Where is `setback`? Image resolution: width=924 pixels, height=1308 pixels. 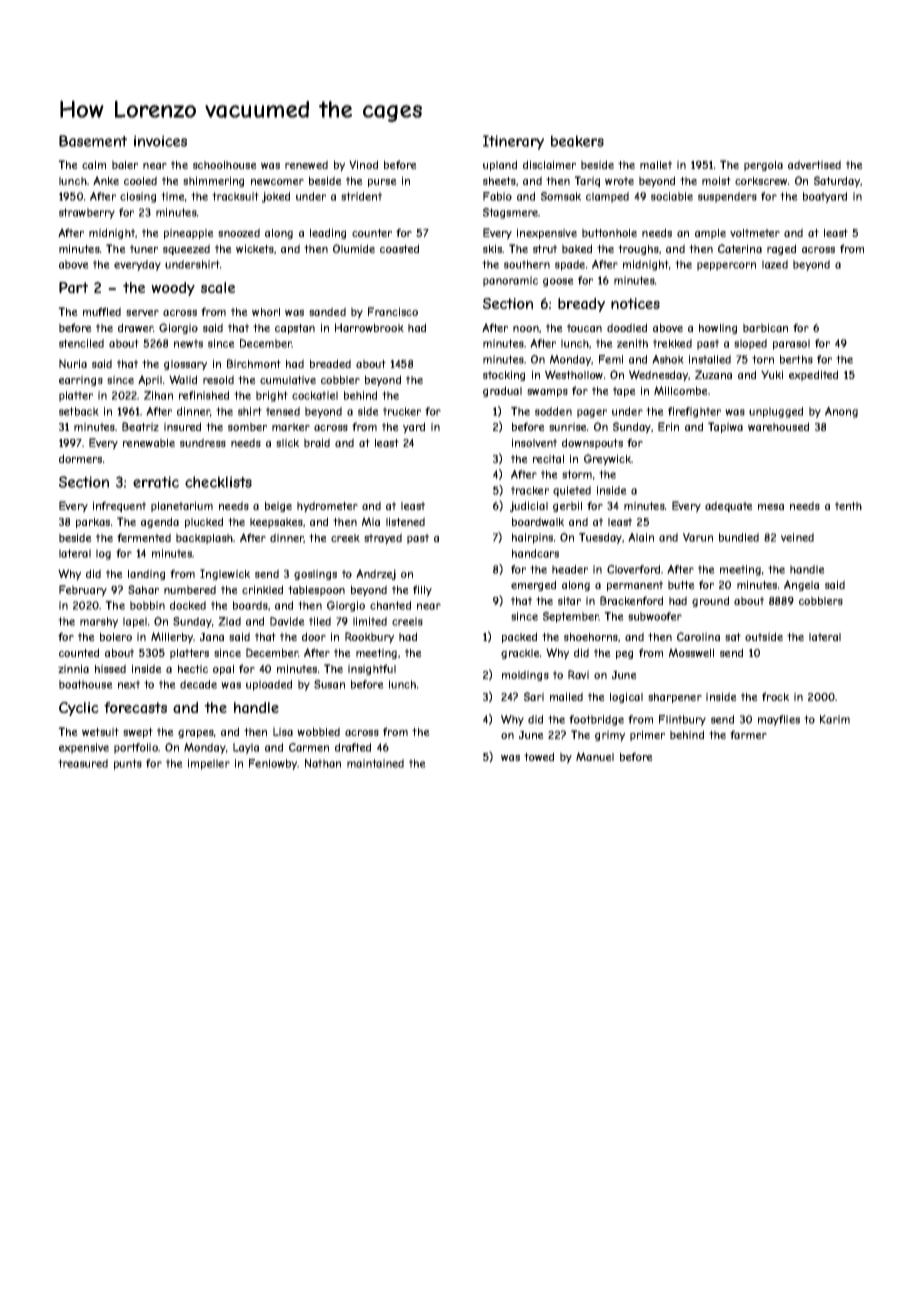 setback is located at coordinates (79, 411).
